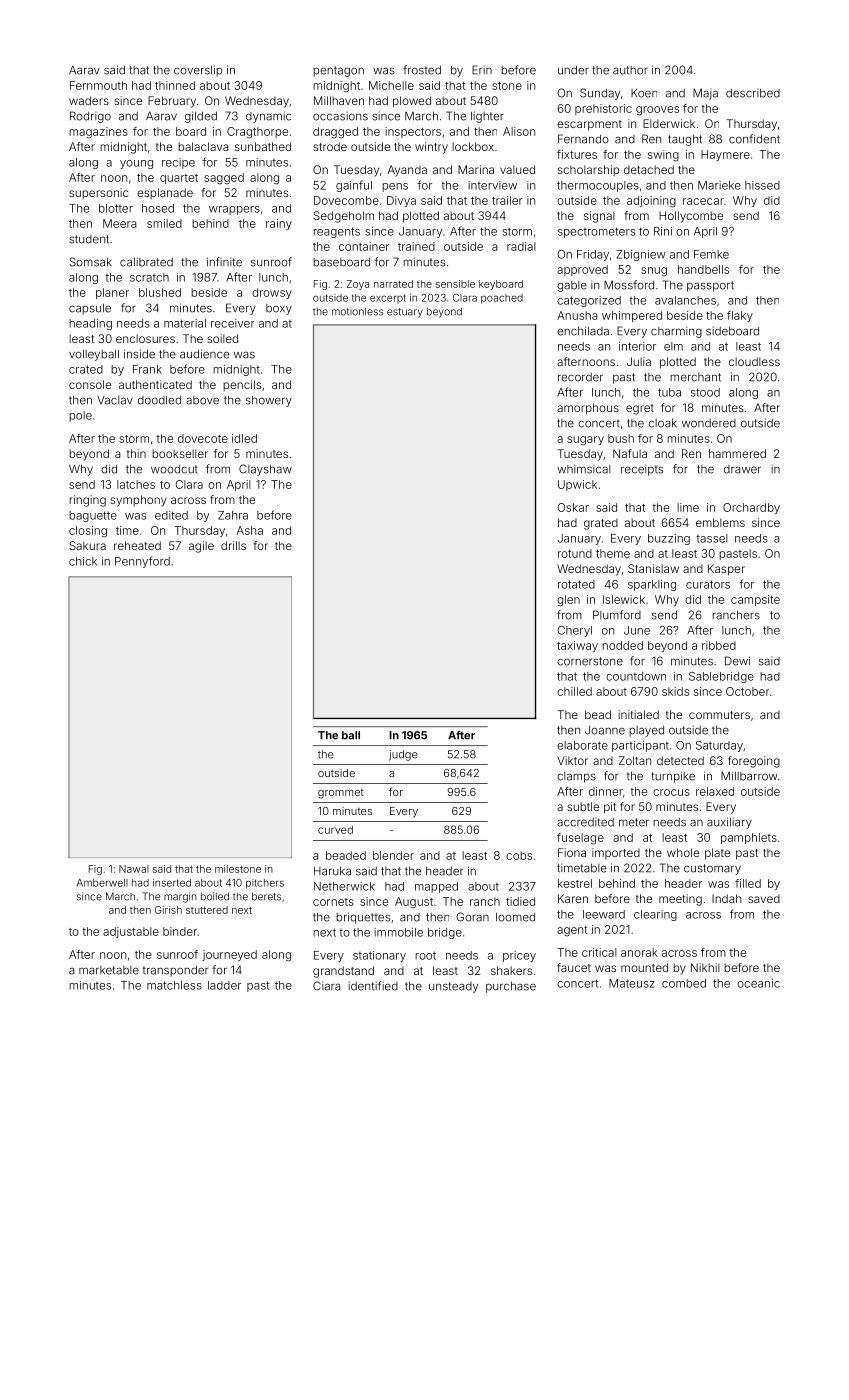 The width and height of the page is (849, 1400). What do you see at coordinates (589, 125) in the page?
I see `escarpment` at bounding box center [589, 125].
